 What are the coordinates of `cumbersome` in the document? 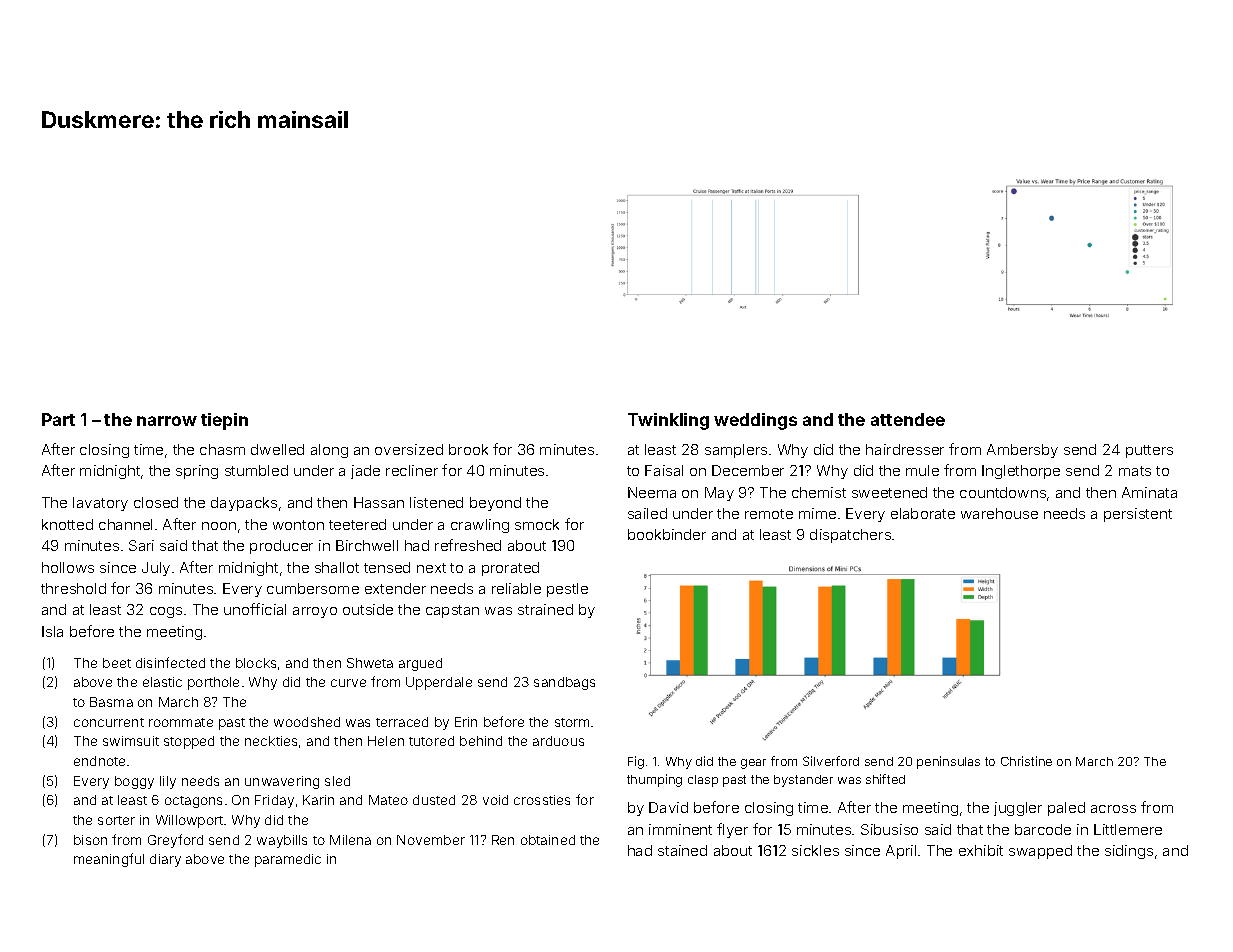 It's located at (313, 588).
